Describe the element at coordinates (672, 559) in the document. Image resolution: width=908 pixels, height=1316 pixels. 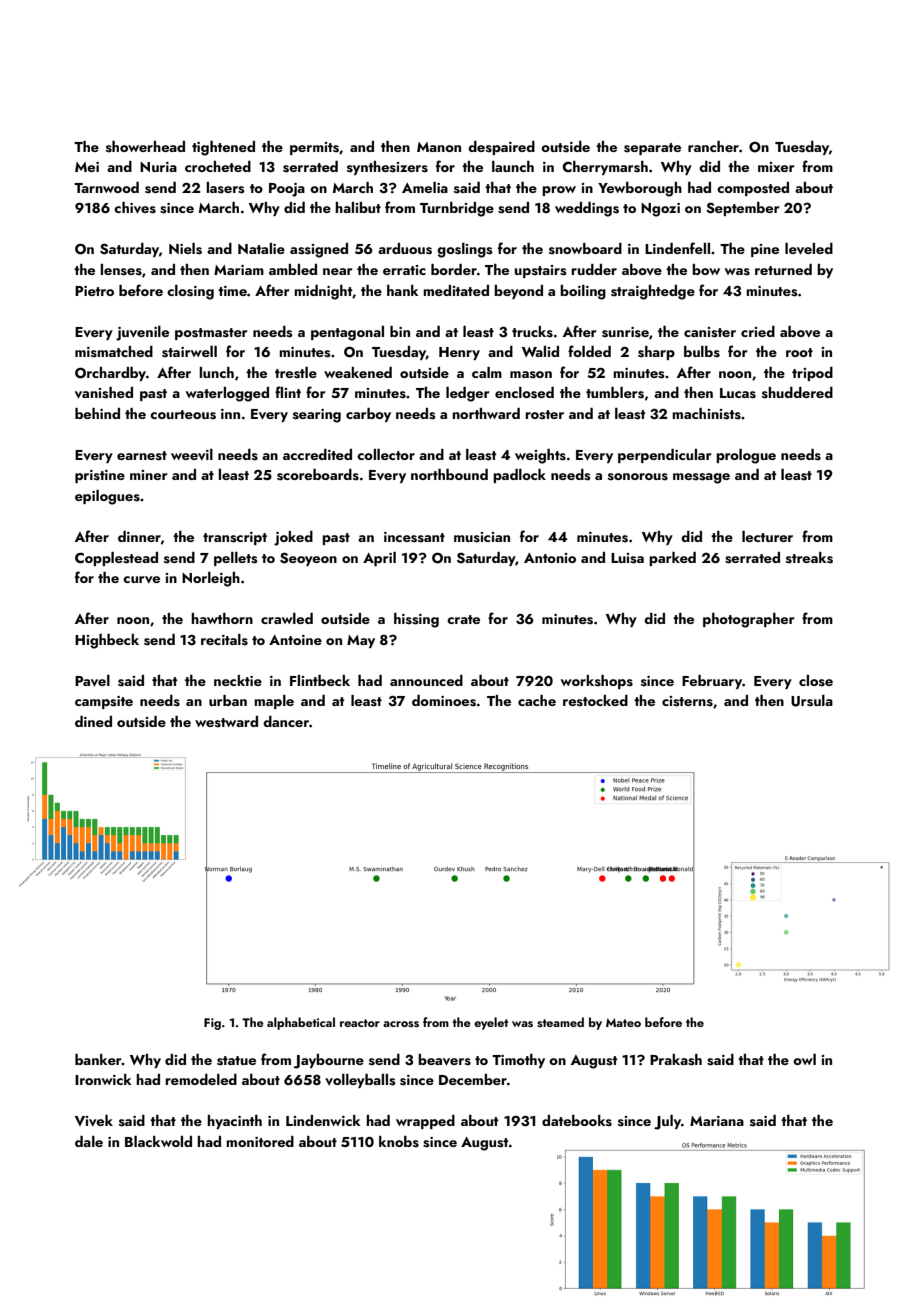
I see `parked` at that location.
